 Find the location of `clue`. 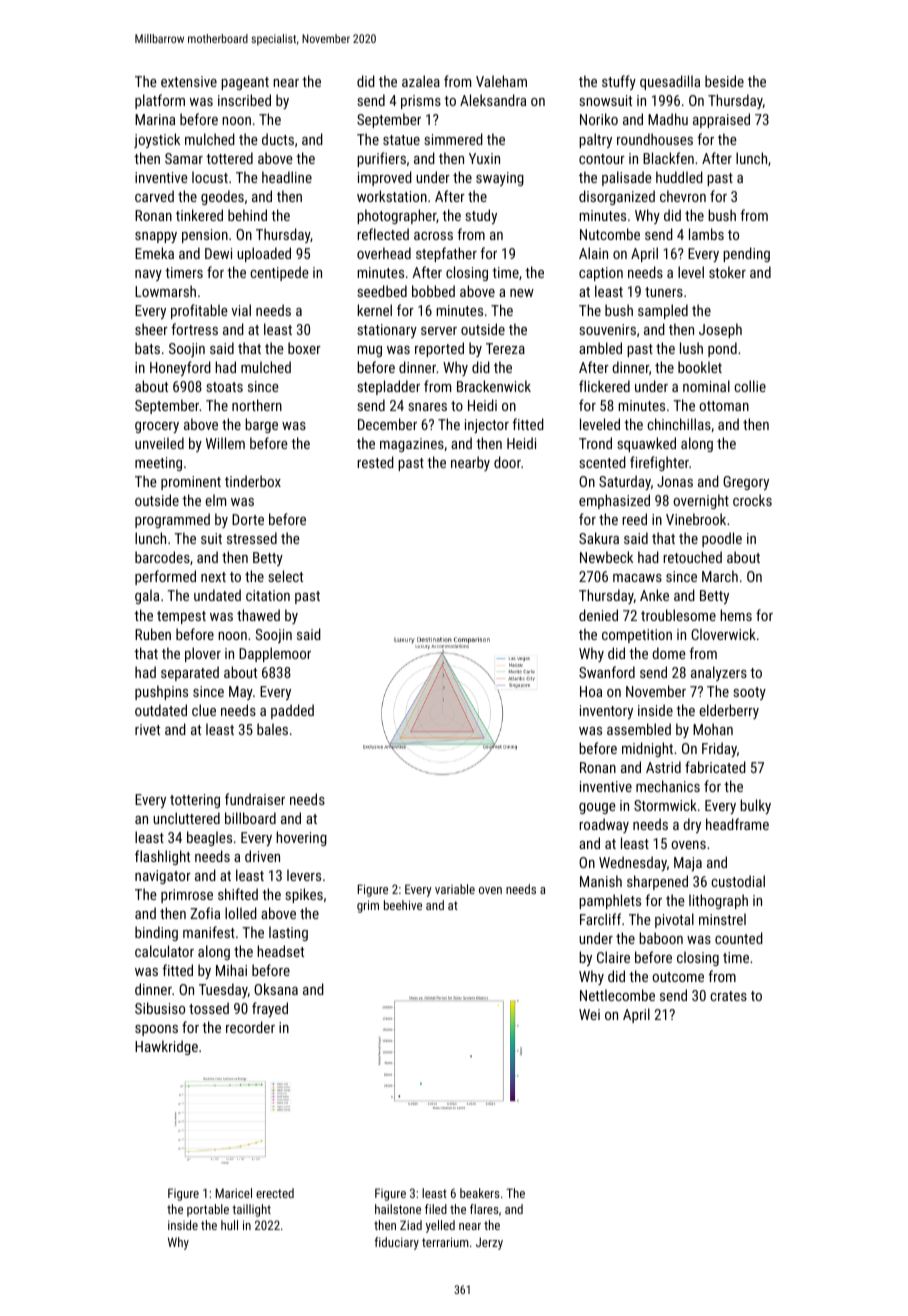

clue is located at coordinates (204, 710).
